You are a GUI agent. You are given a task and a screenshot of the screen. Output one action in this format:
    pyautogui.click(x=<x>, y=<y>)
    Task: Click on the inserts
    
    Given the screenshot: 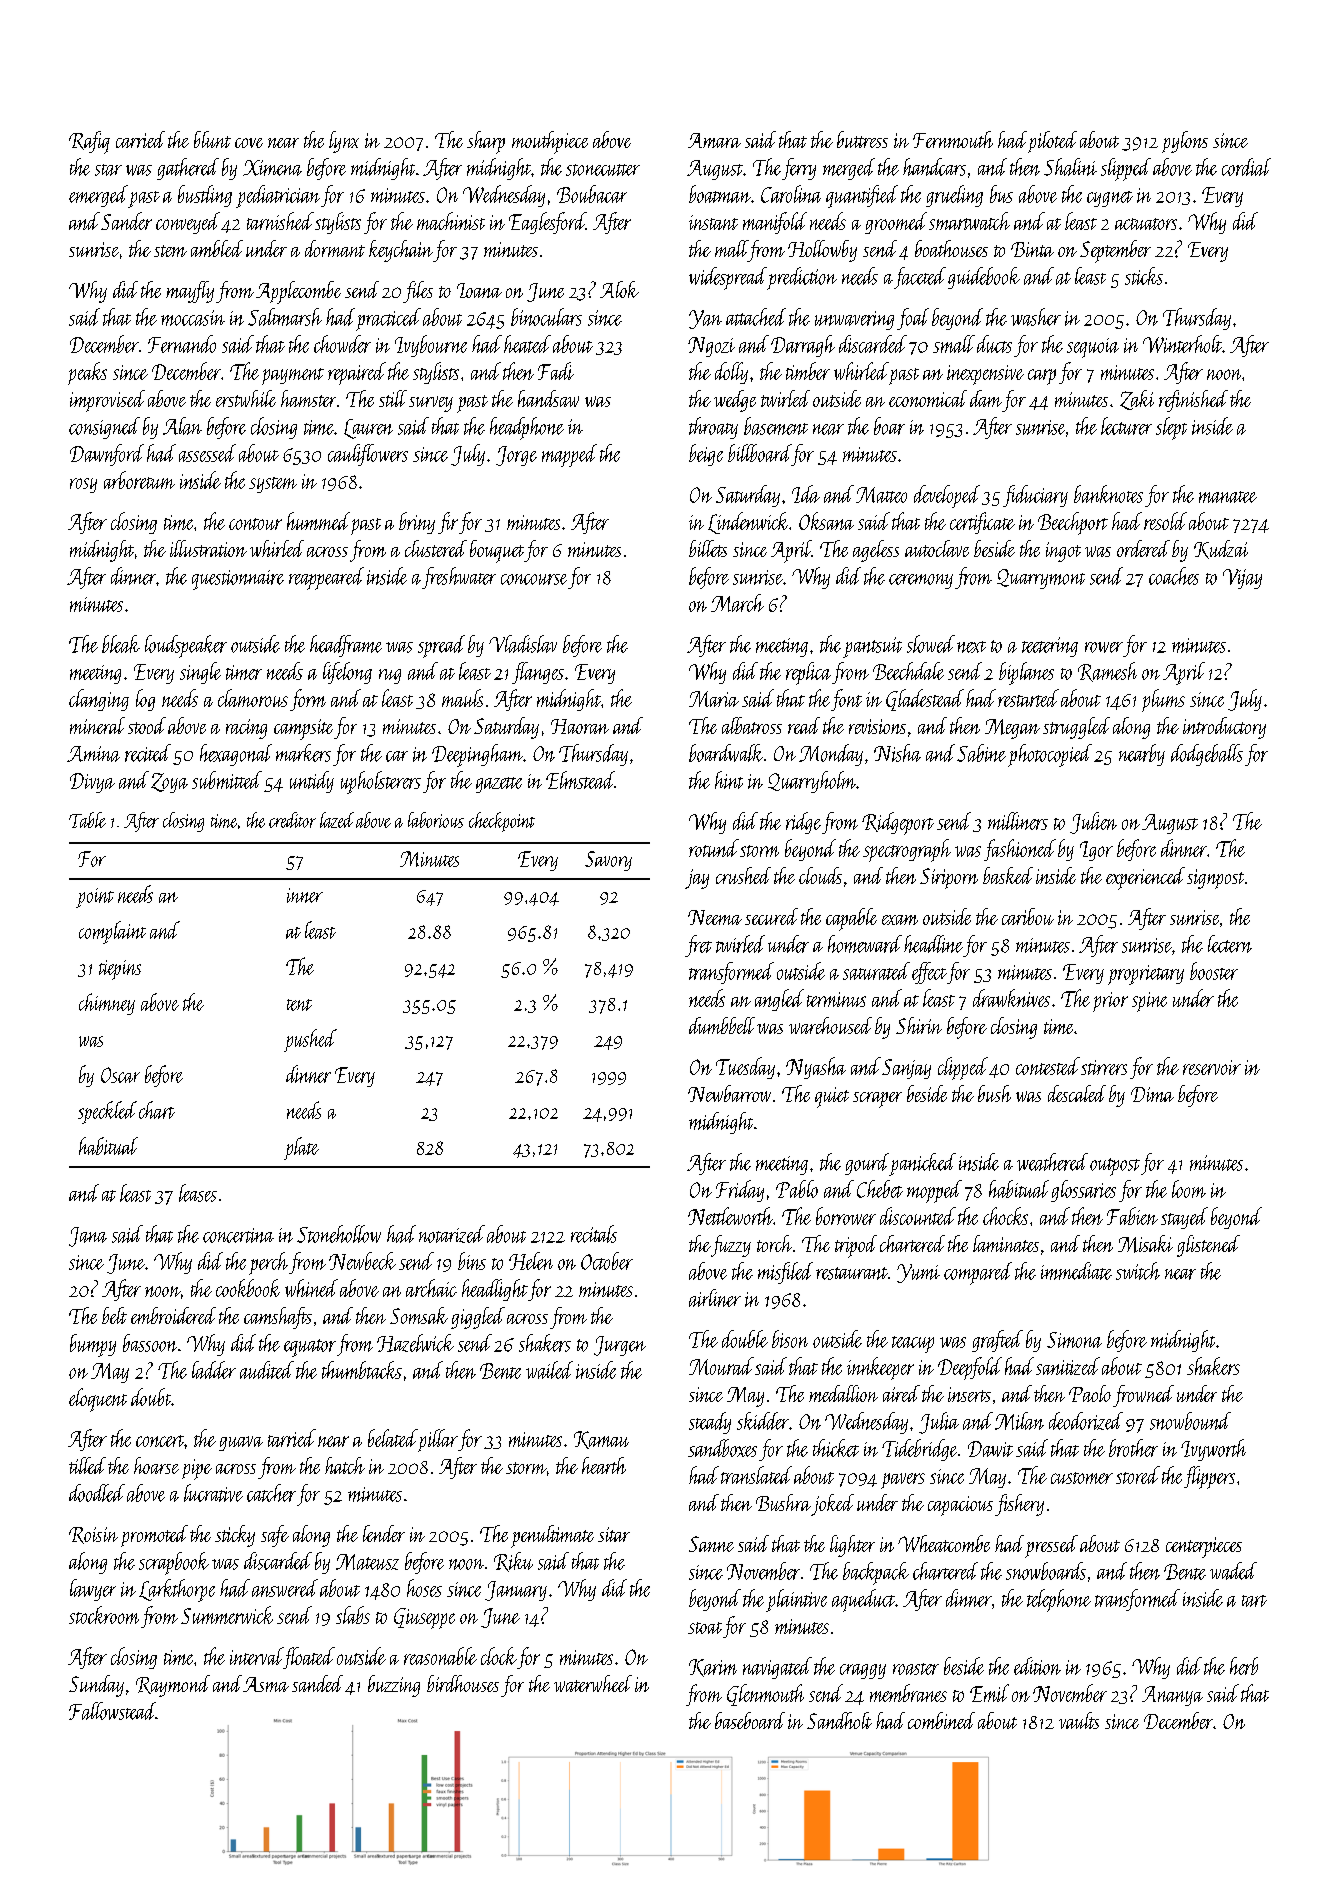 What is the action you would take?
    pyautogui.click(x=969, y=1394)
